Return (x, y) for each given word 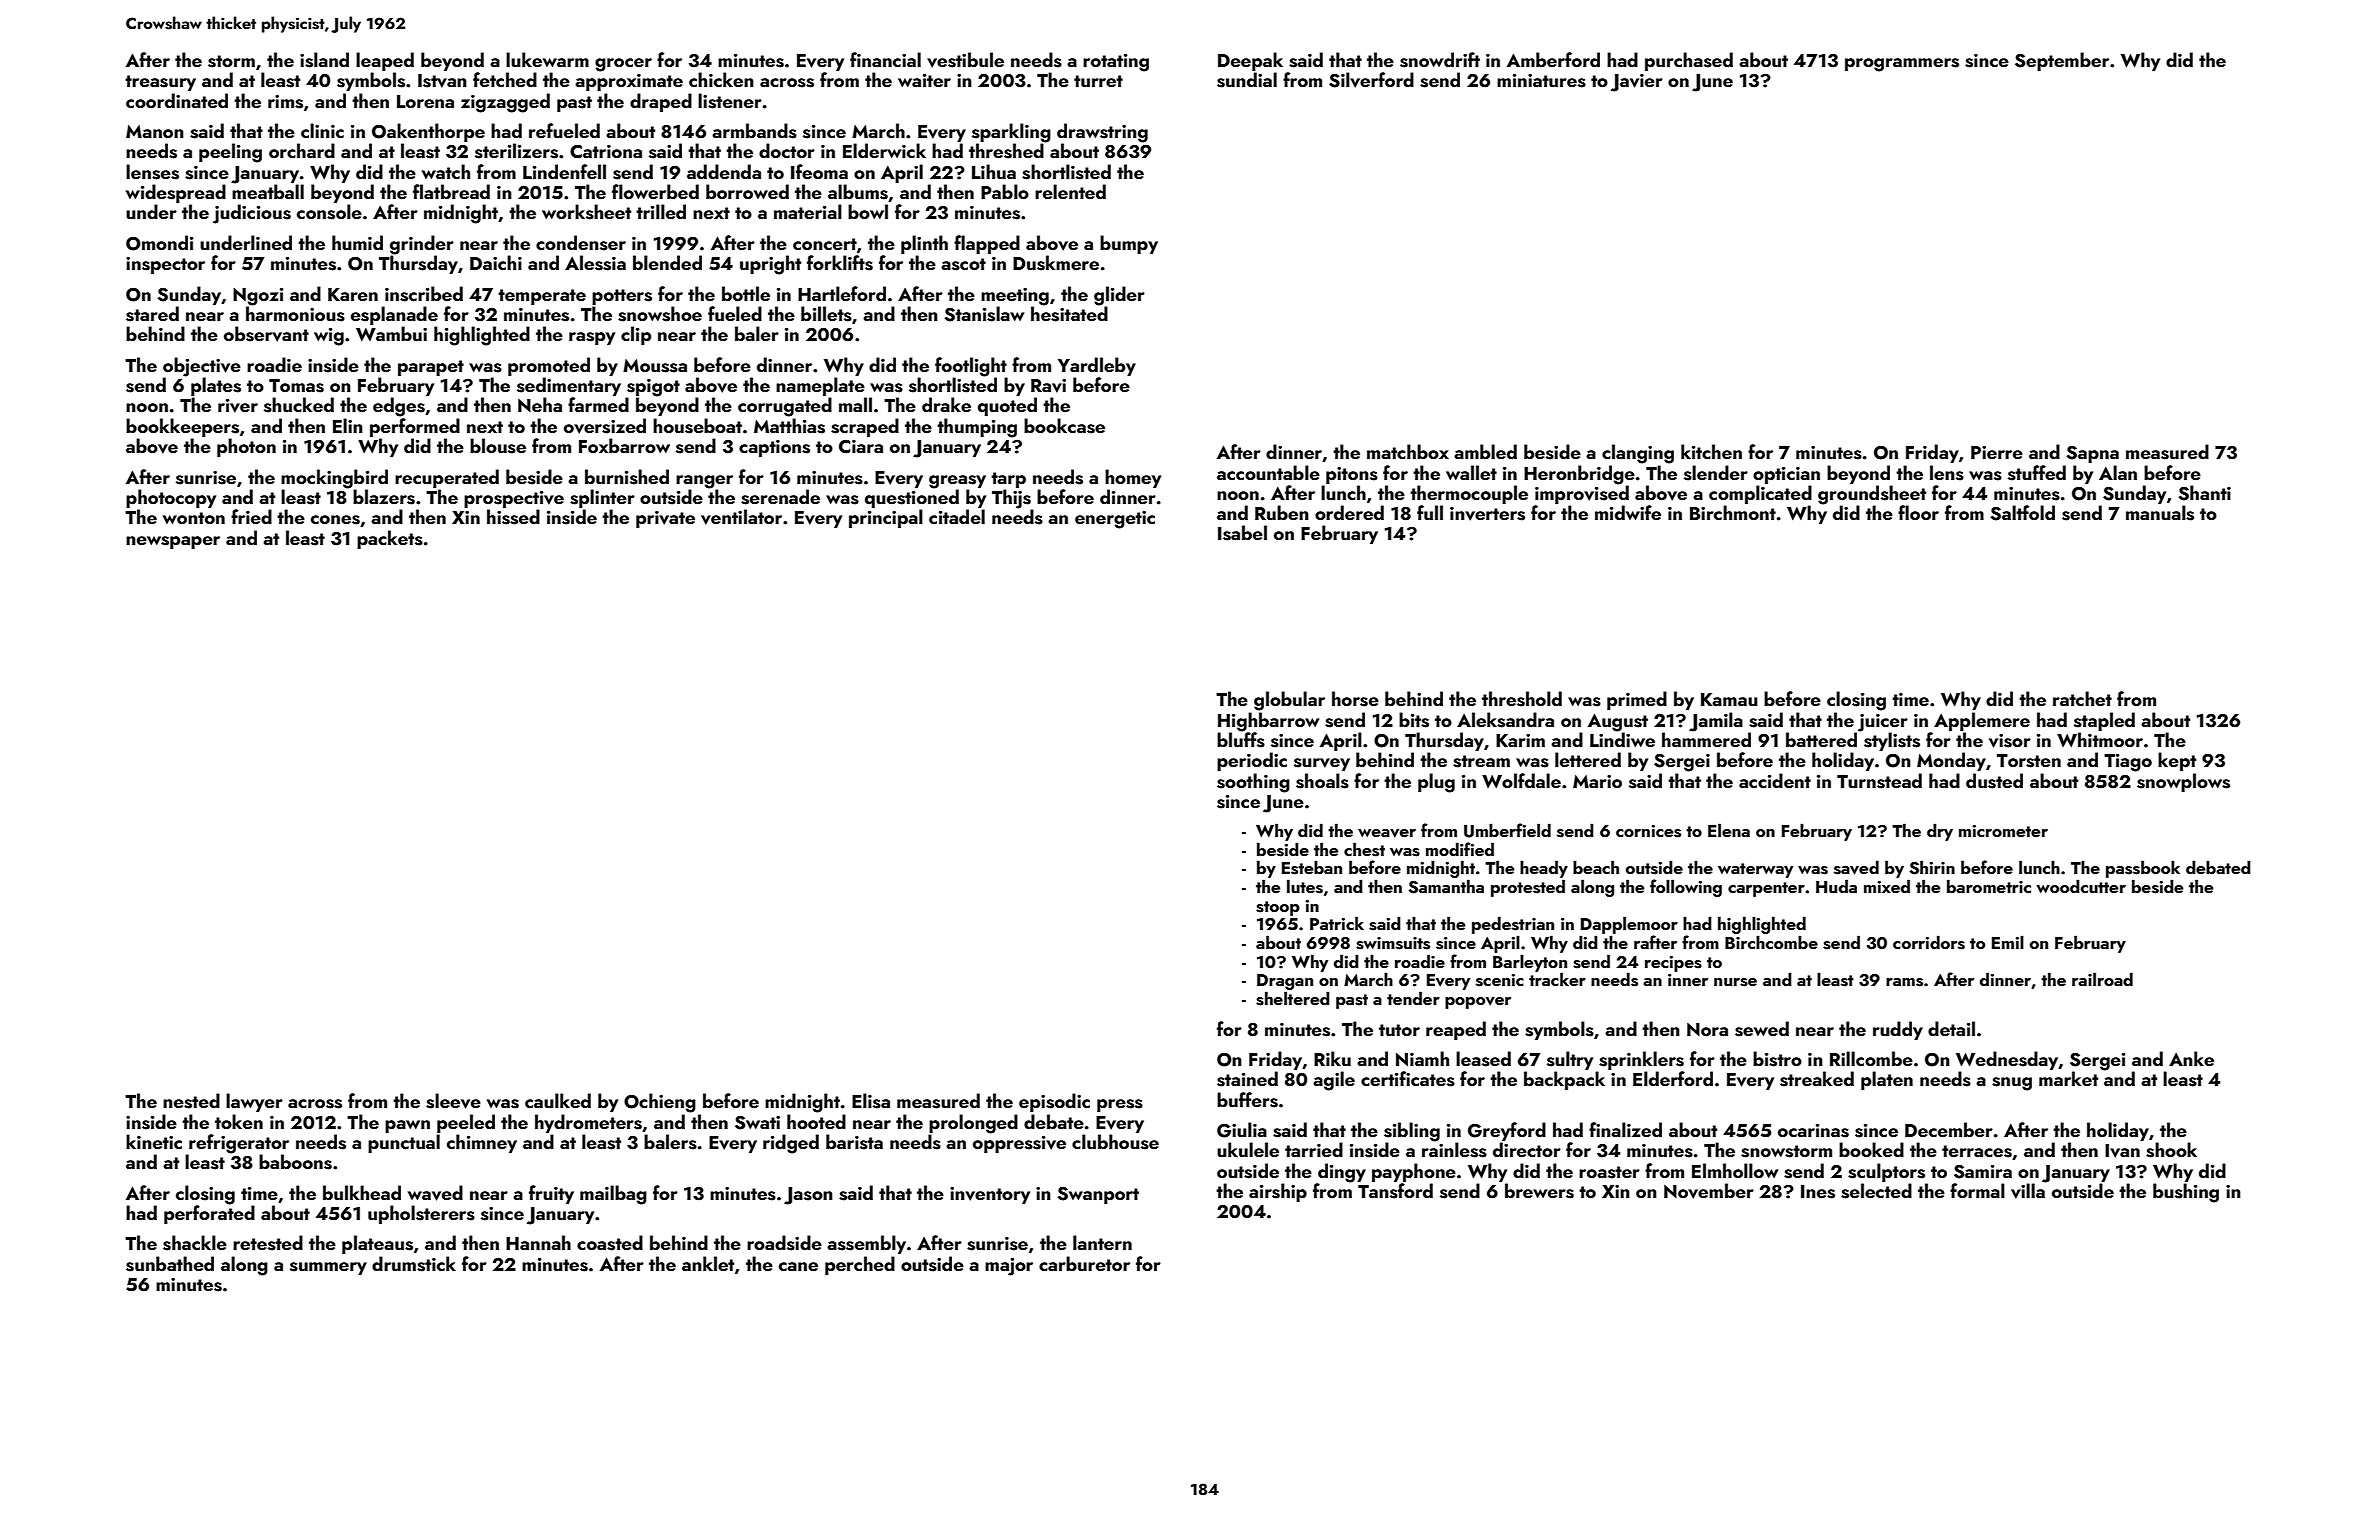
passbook (2143, 869)
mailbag (613, 1195)
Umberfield (1507, 830)
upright (770, 265)
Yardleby (1097, 366)
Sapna (2093, 454)
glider (1119, 296)
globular (1289, 701)
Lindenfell (564, 171)
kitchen (1711, 451)
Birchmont (1733, 512)
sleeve (453, 1101)
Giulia (1242, 1130)
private (665, 519)
